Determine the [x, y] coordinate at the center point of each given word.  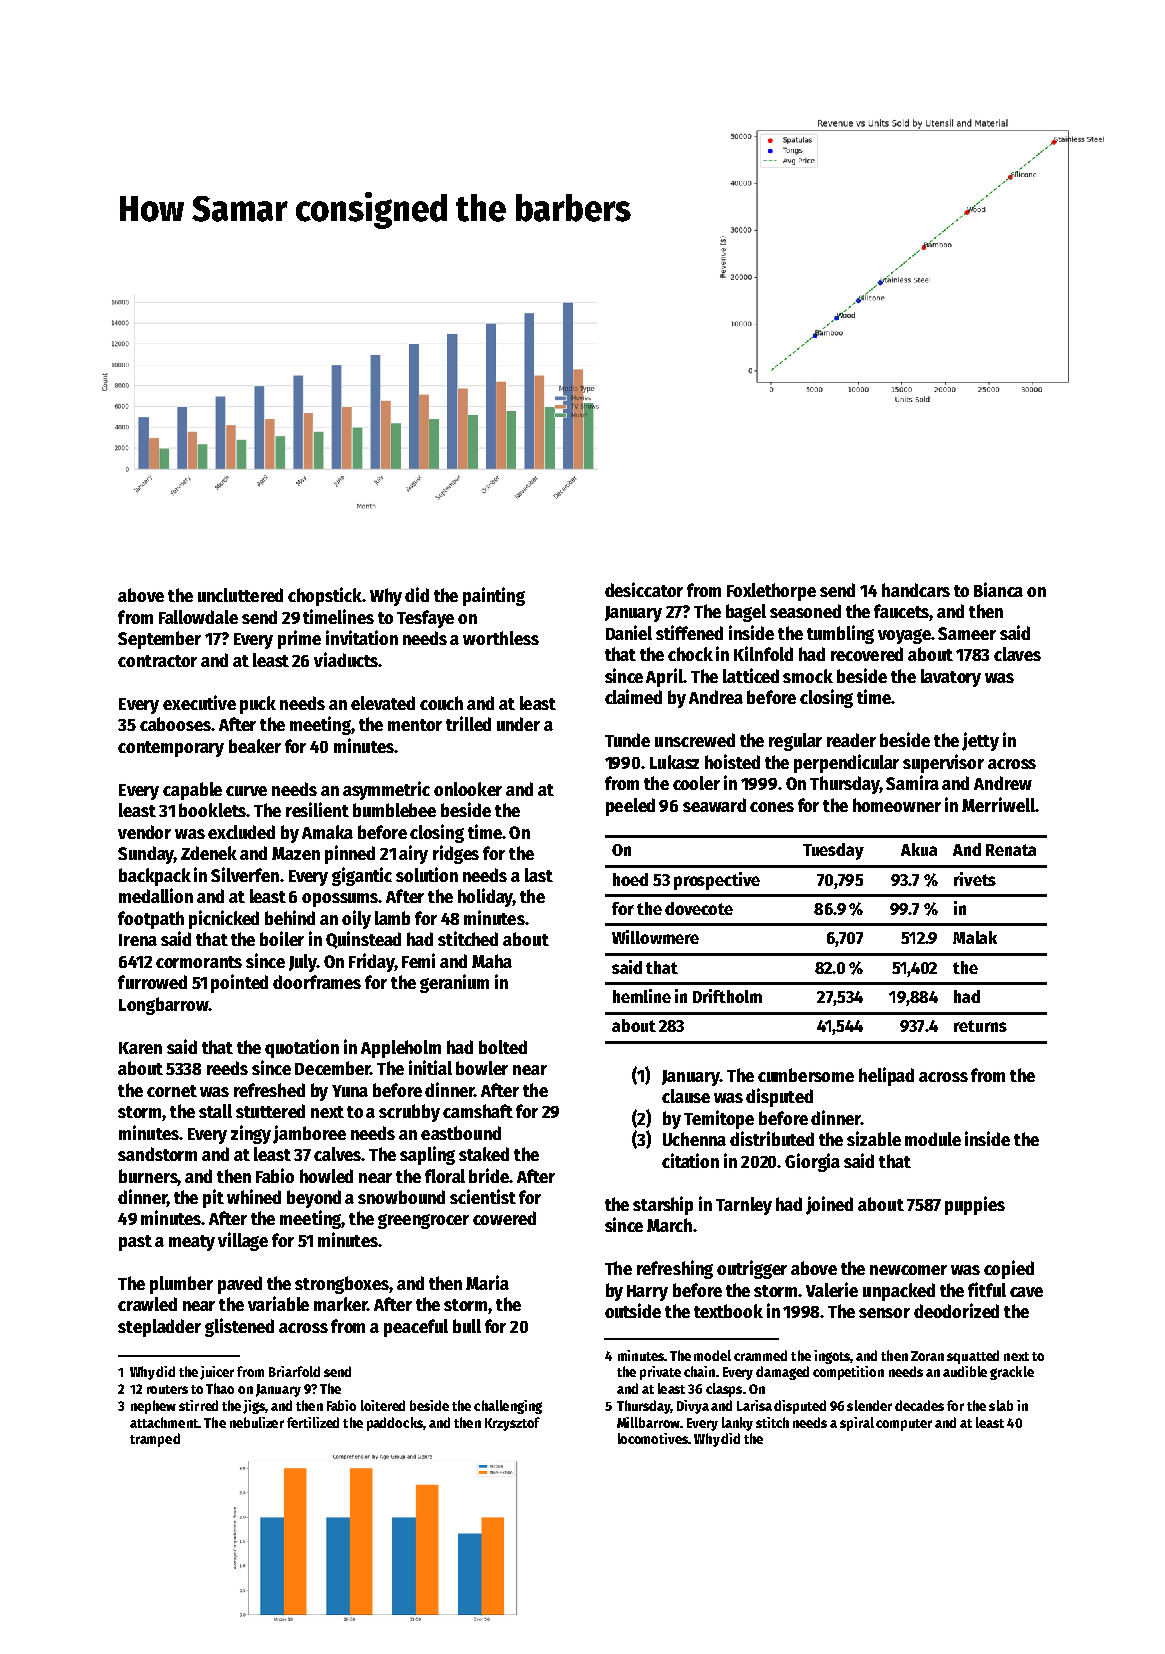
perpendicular [846, 763]
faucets [902, 612]
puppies [975, 1205]
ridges [456, 854]
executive [199, 702]
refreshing [675, 1269]
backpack [155, 877]
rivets [975, 879]
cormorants [199, 962]
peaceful [416, 1328]
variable [278, 1303]
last [539, 875]
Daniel [629, 632]
